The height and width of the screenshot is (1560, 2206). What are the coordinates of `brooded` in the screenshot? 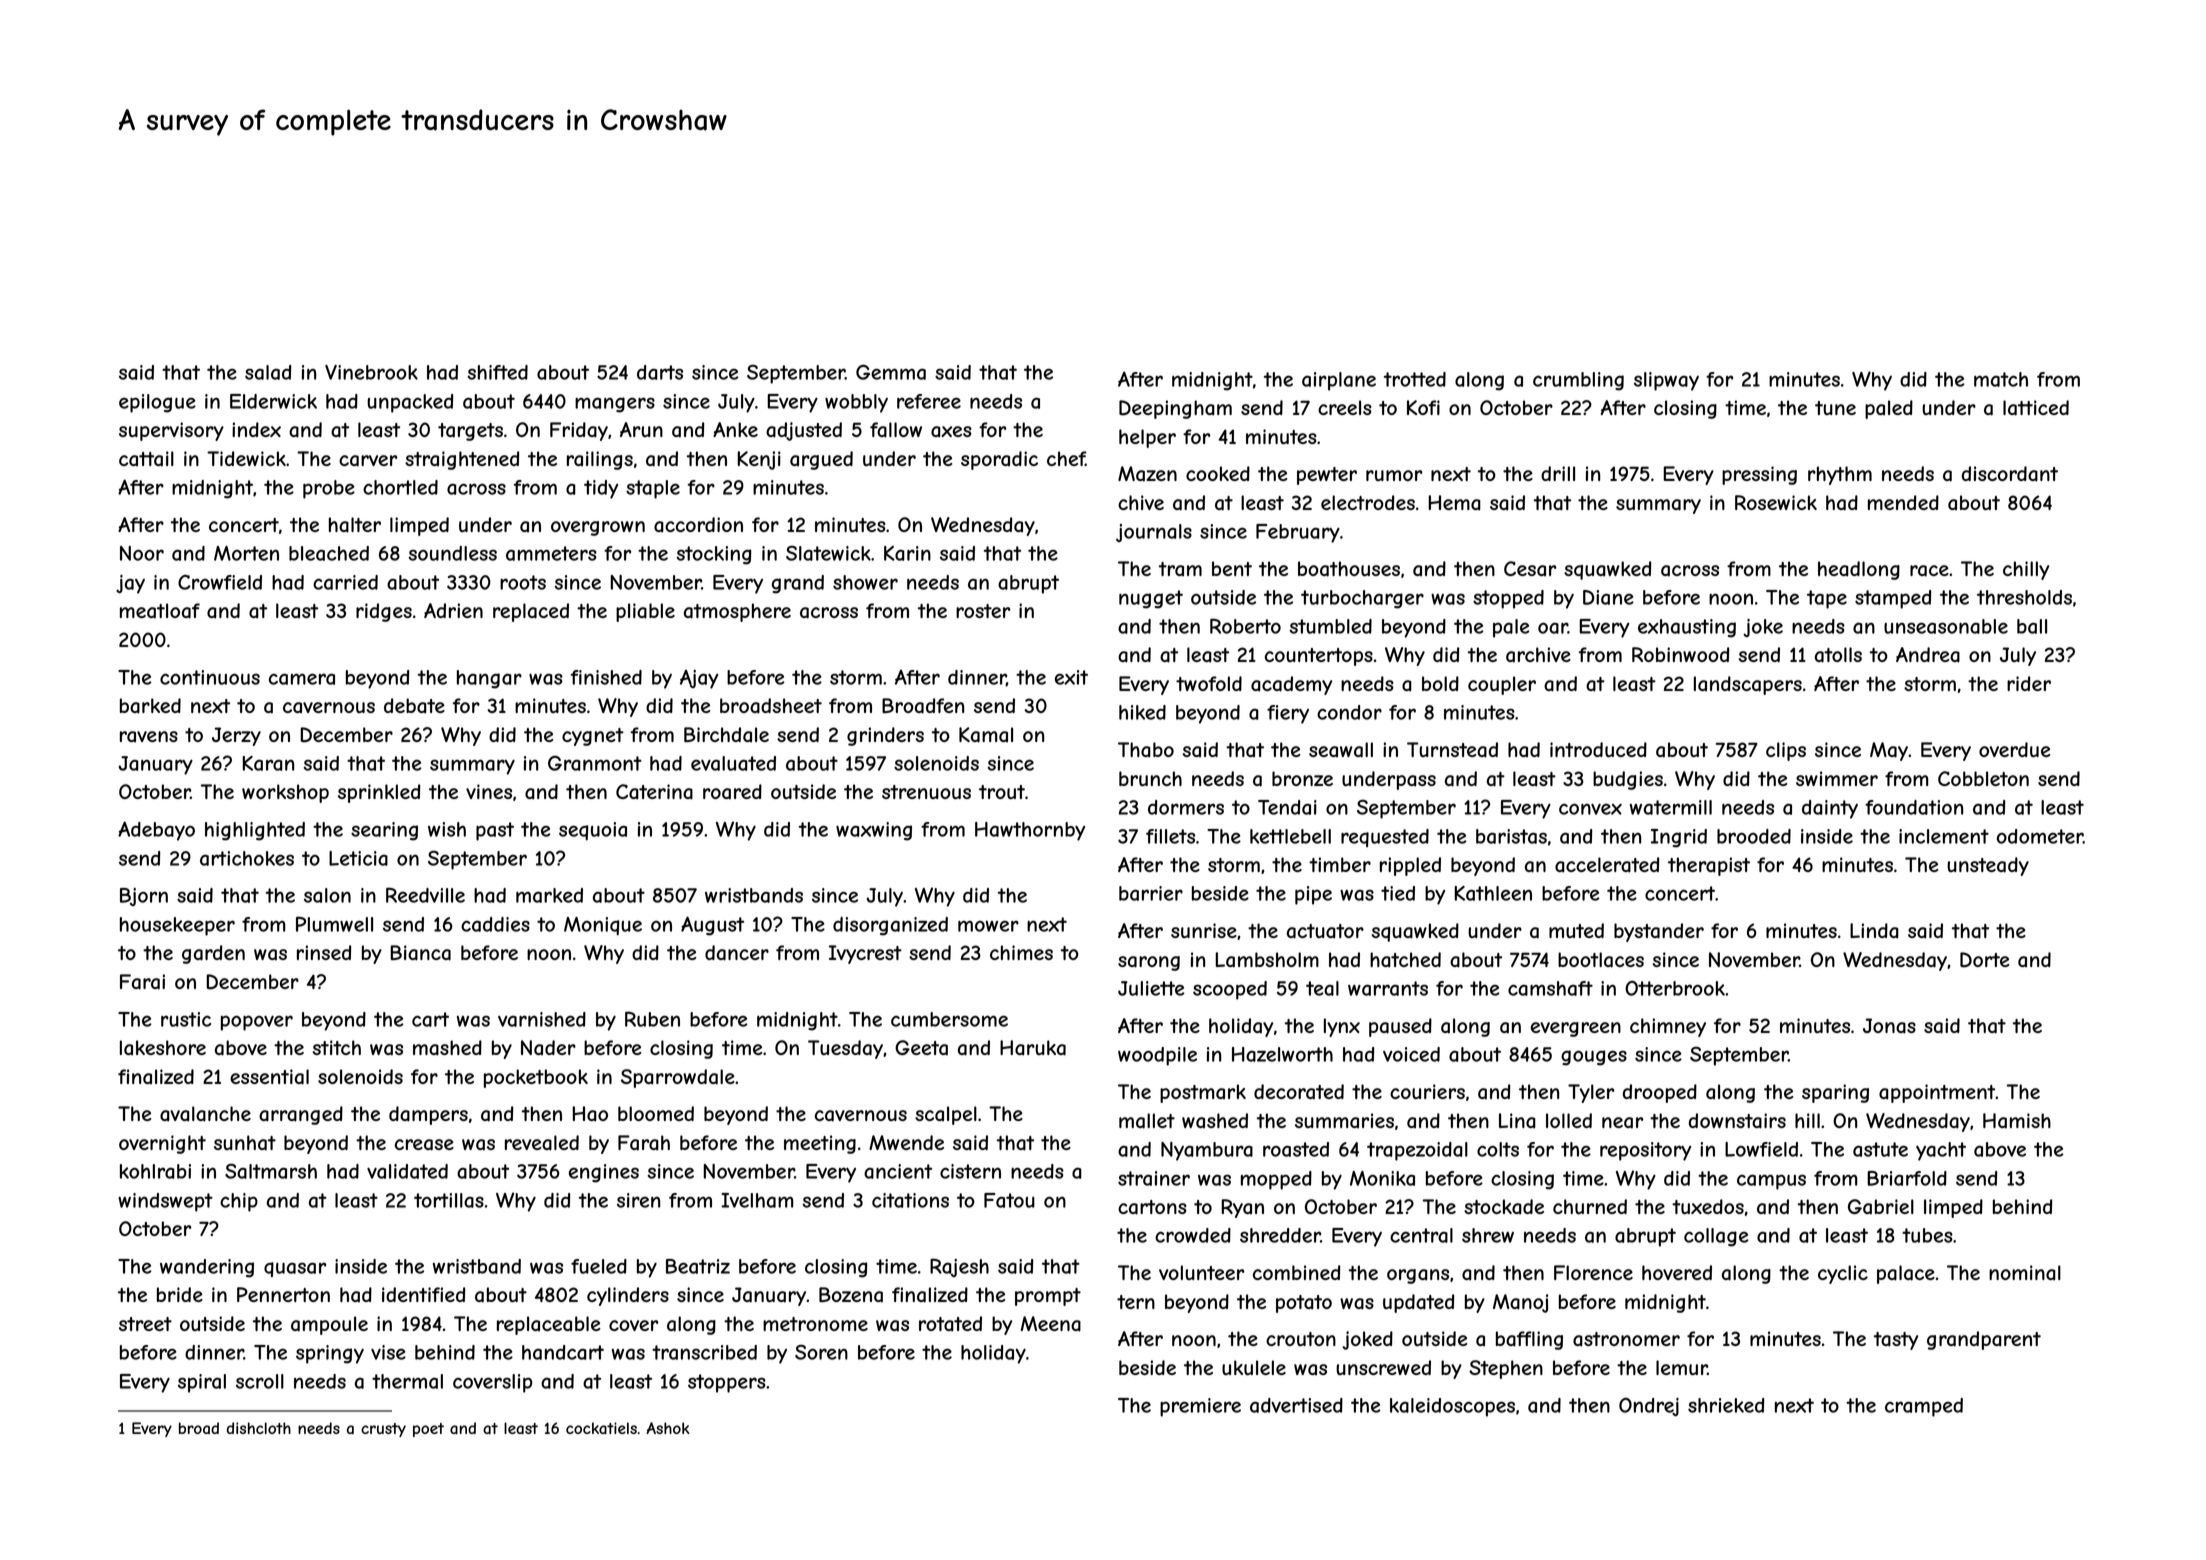 It's located at (1754, 836).
